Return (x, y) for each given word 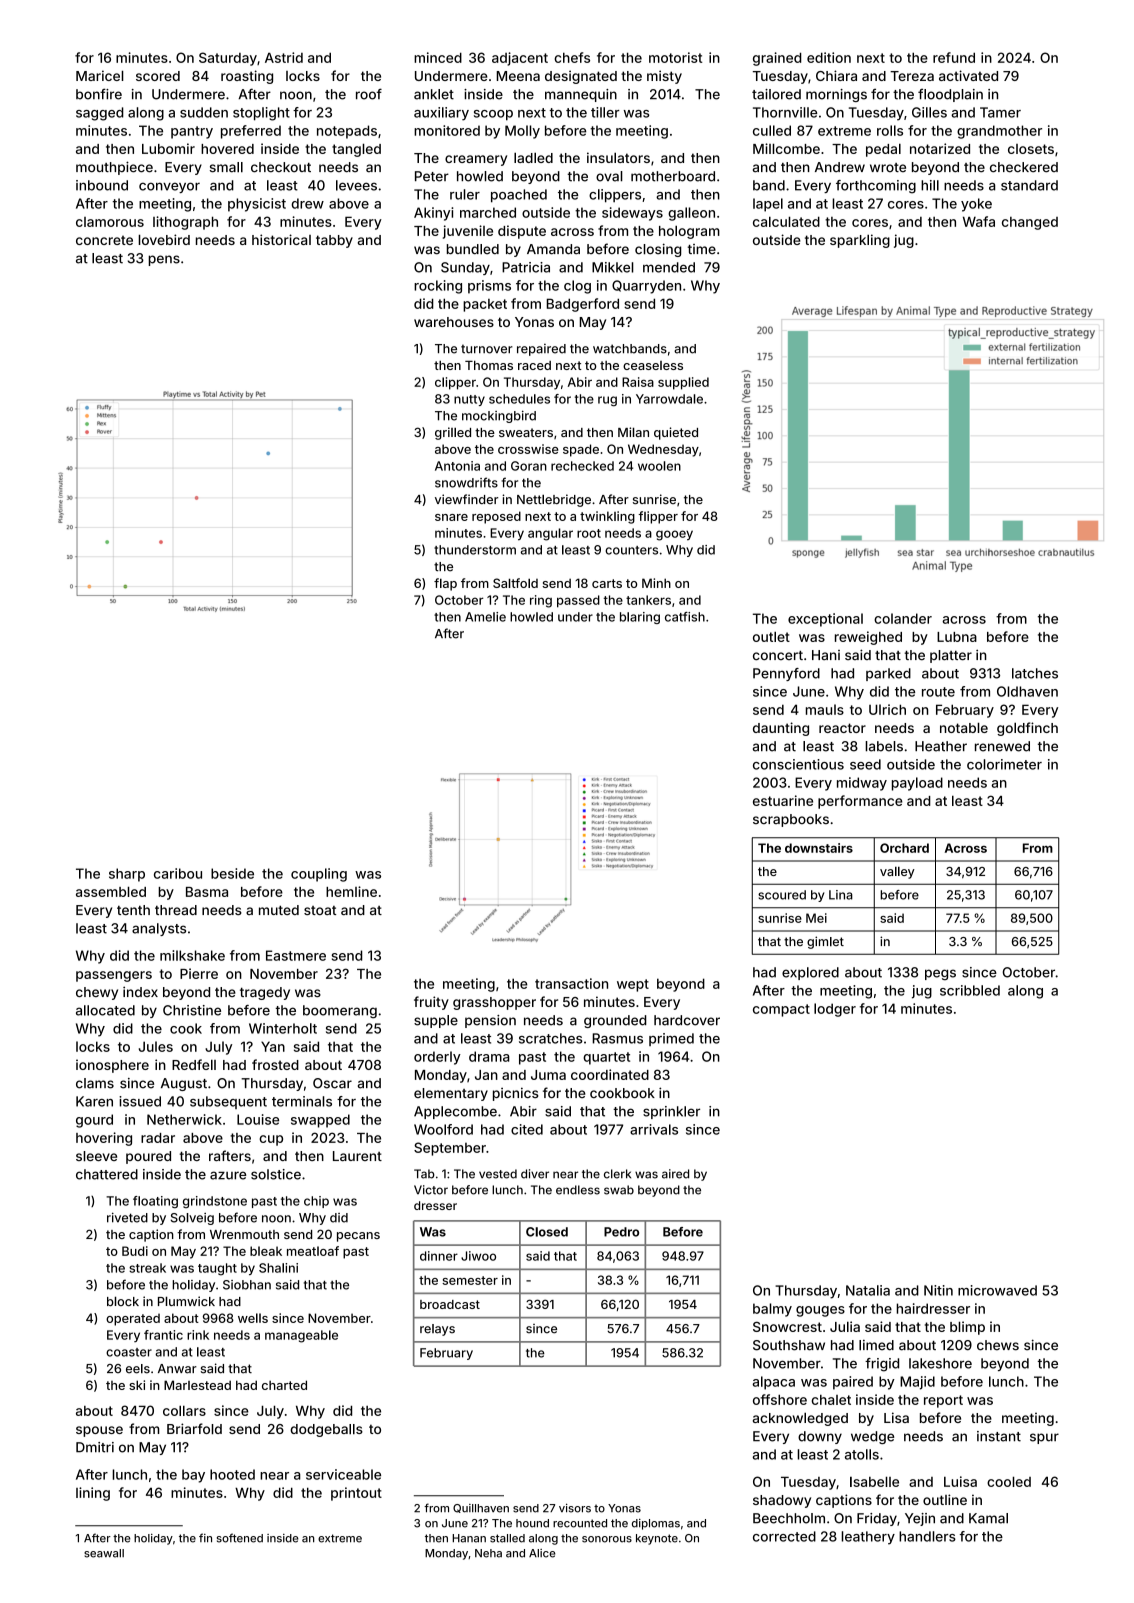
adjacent (520, 59)
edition (829, 57)
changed (1030, 223)
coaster (129, 1352)
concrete (104, 240)
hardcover (687, 1020)
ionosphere (112, 1066)
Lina (841, 895)
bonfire (99, 94)
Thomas (489, 365)
